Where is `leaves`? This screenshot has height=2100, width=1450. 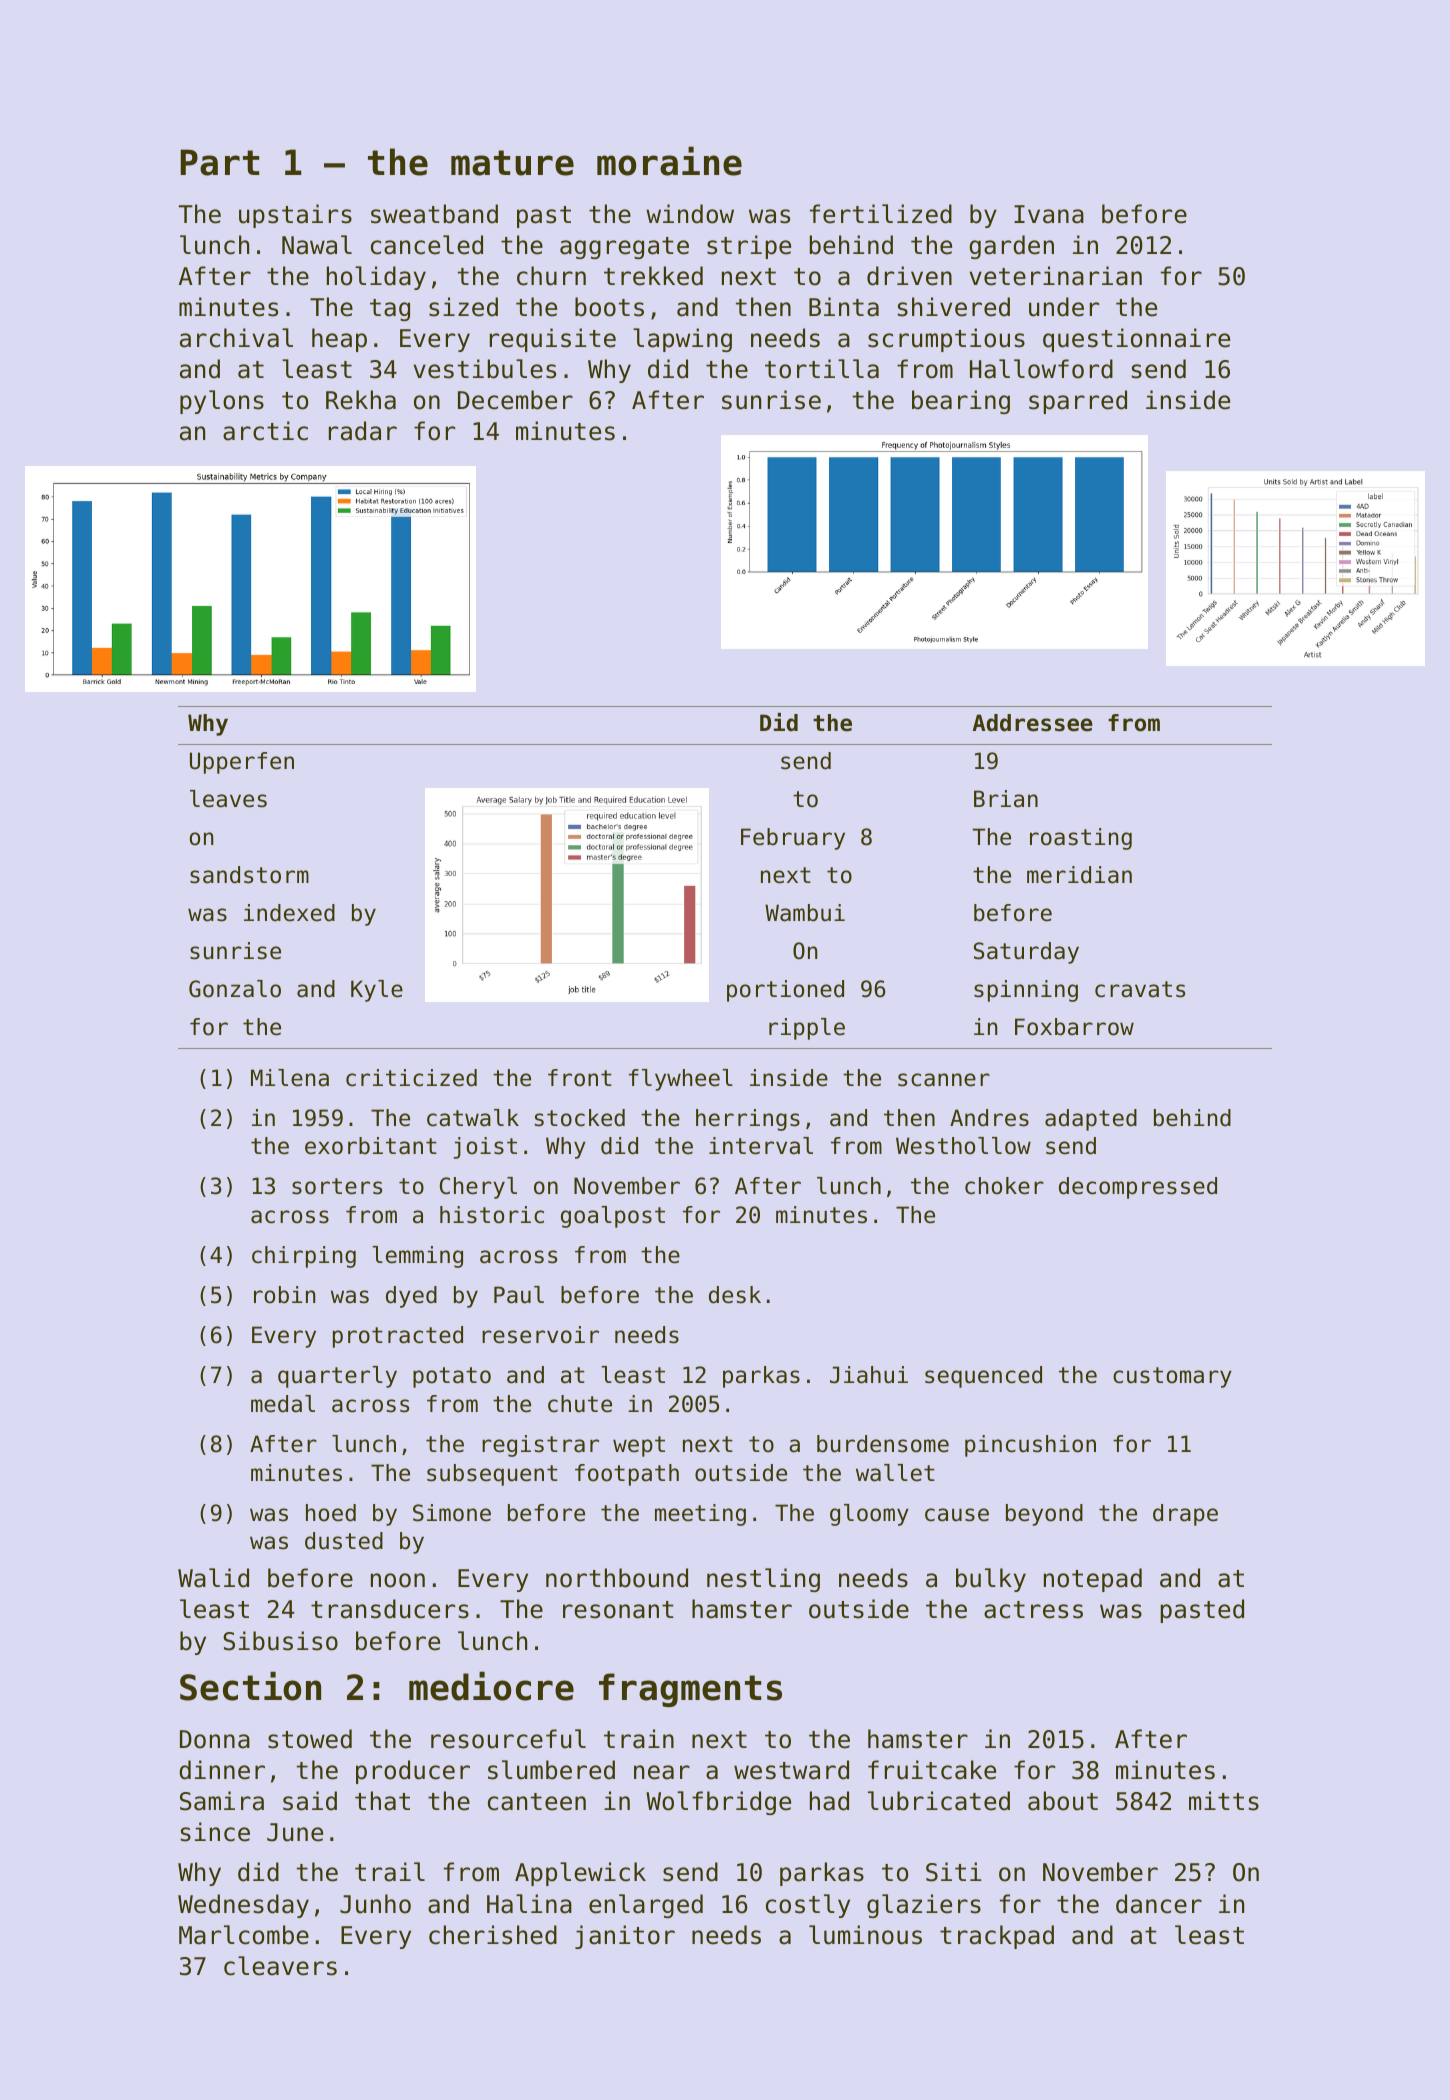
leaves is located at coordinates (228, 799).
